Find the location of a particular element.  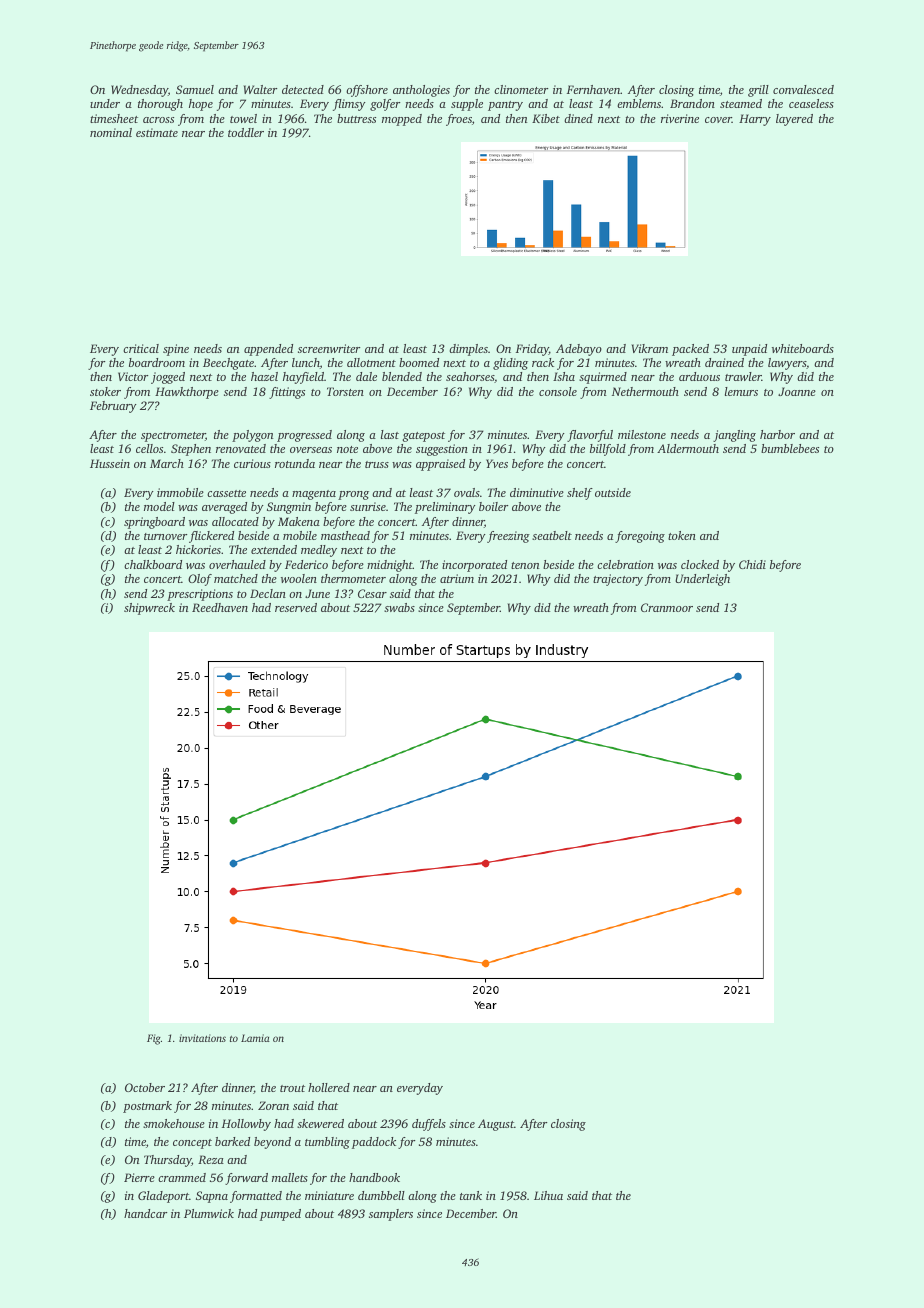

invitations is located at coordinates (202, 1038).
